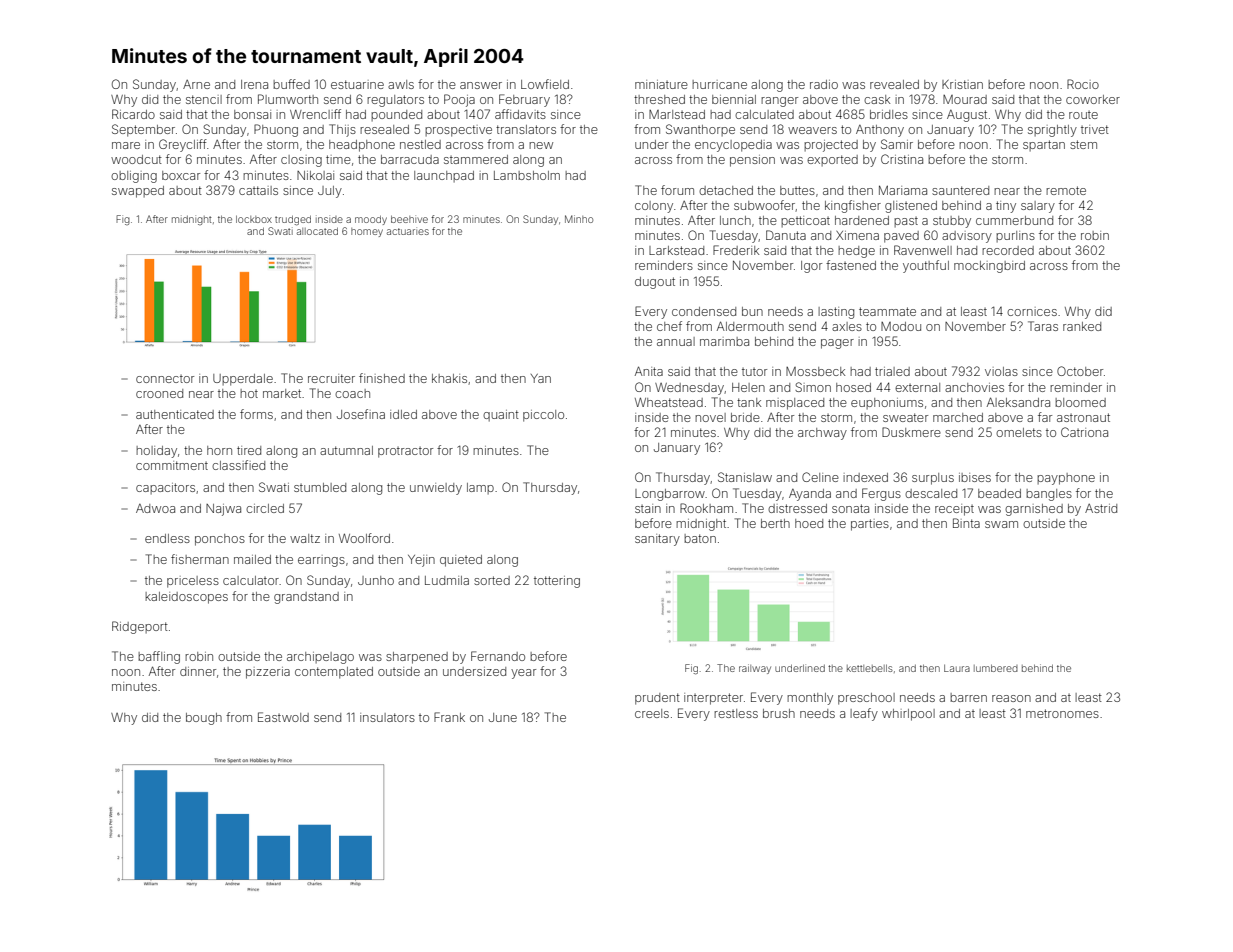 This screenshot has height=952, width=1233. I want to click on stain, so click(648, 508).
